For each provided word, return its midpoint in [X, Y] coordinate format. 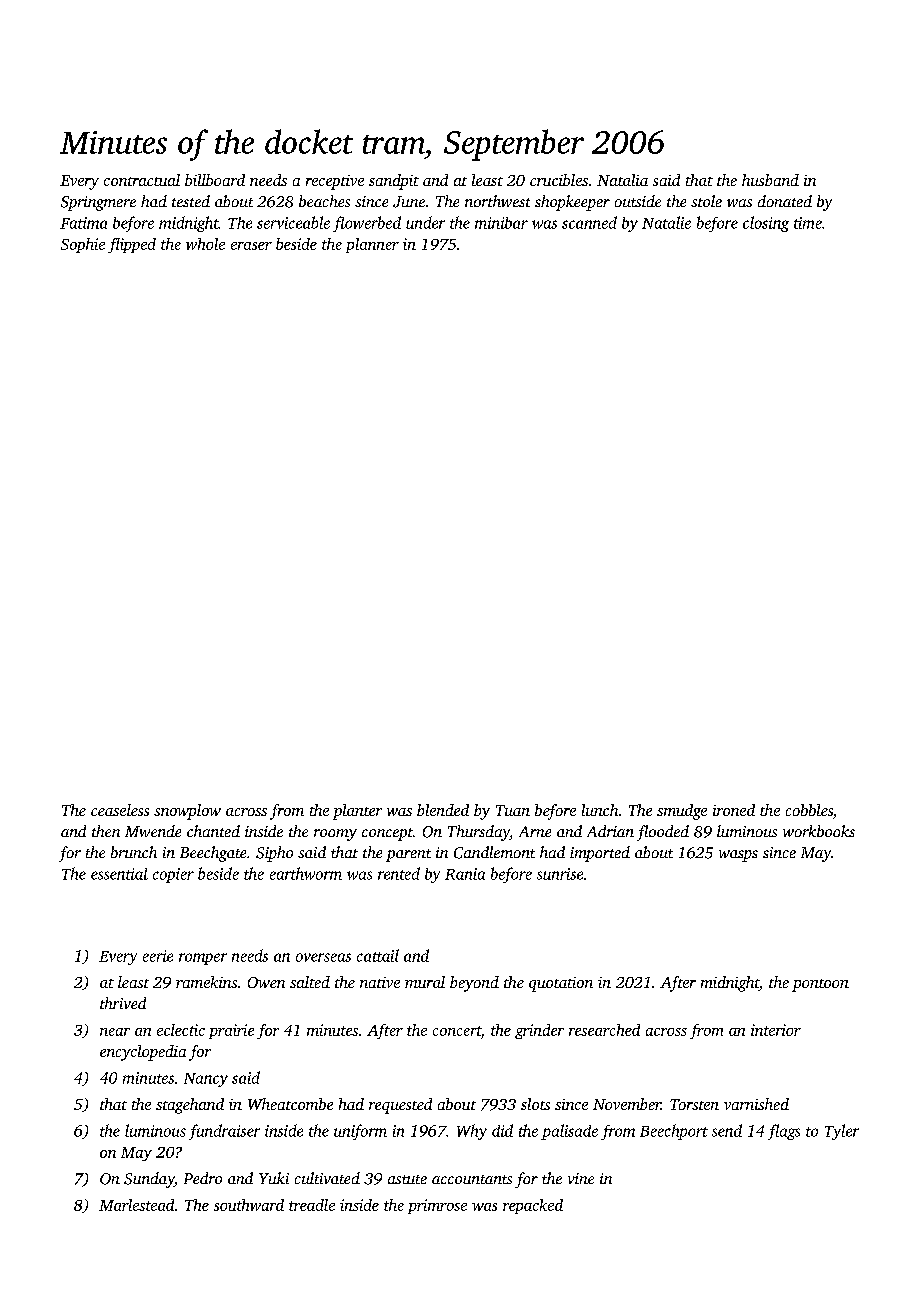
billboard [215, 180]
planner [372, 245]
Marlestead [136, 1205]
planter [357, 812]
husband [770, 180]
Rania [465, 874]
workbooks [819, 831]
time [808, 223]
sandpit [394, 182]
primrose [437, 1206]
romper [203, 959]
